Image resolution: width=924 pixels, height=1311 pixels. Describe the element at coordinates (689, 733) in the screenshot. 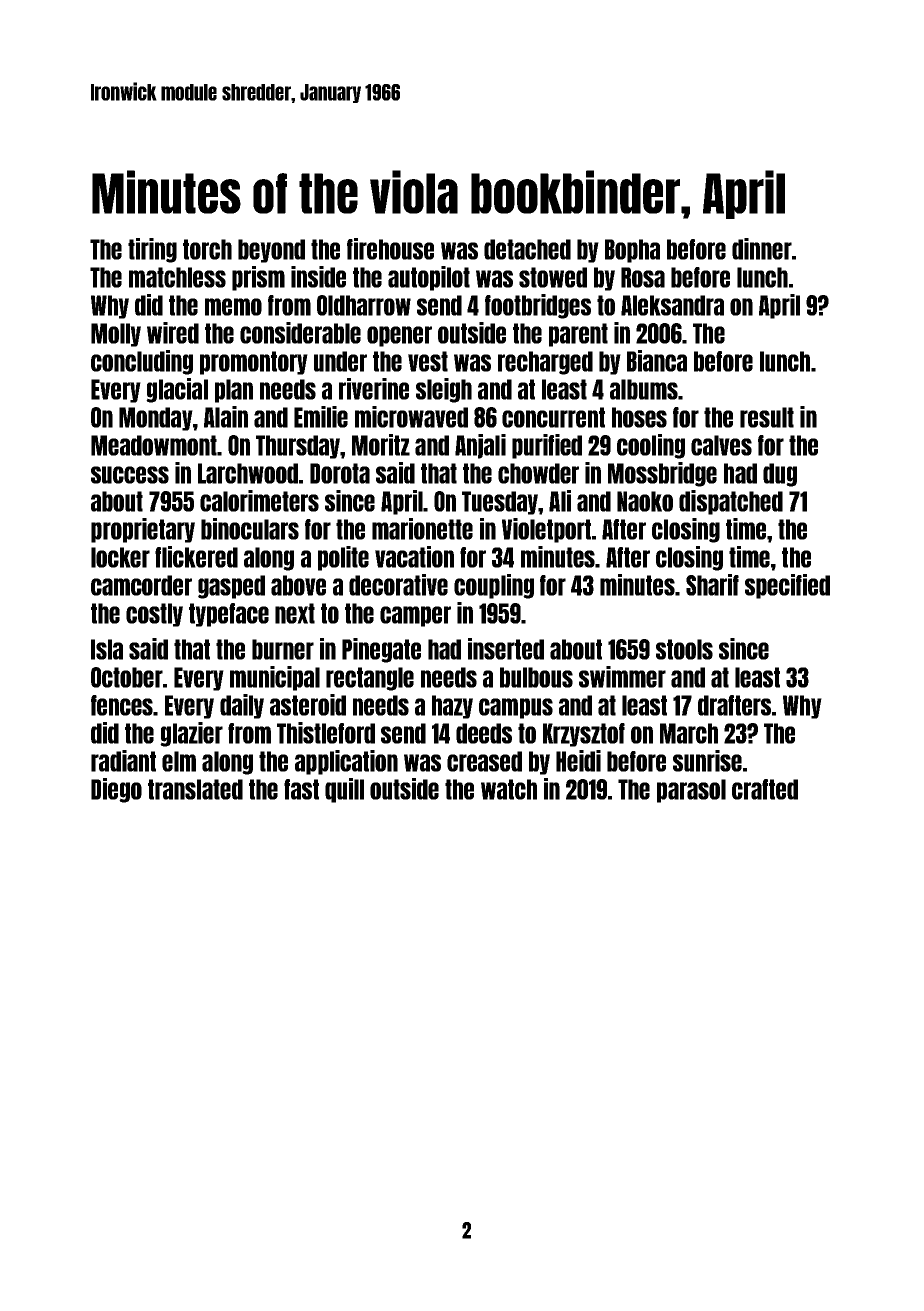

I see `March` at that location.
